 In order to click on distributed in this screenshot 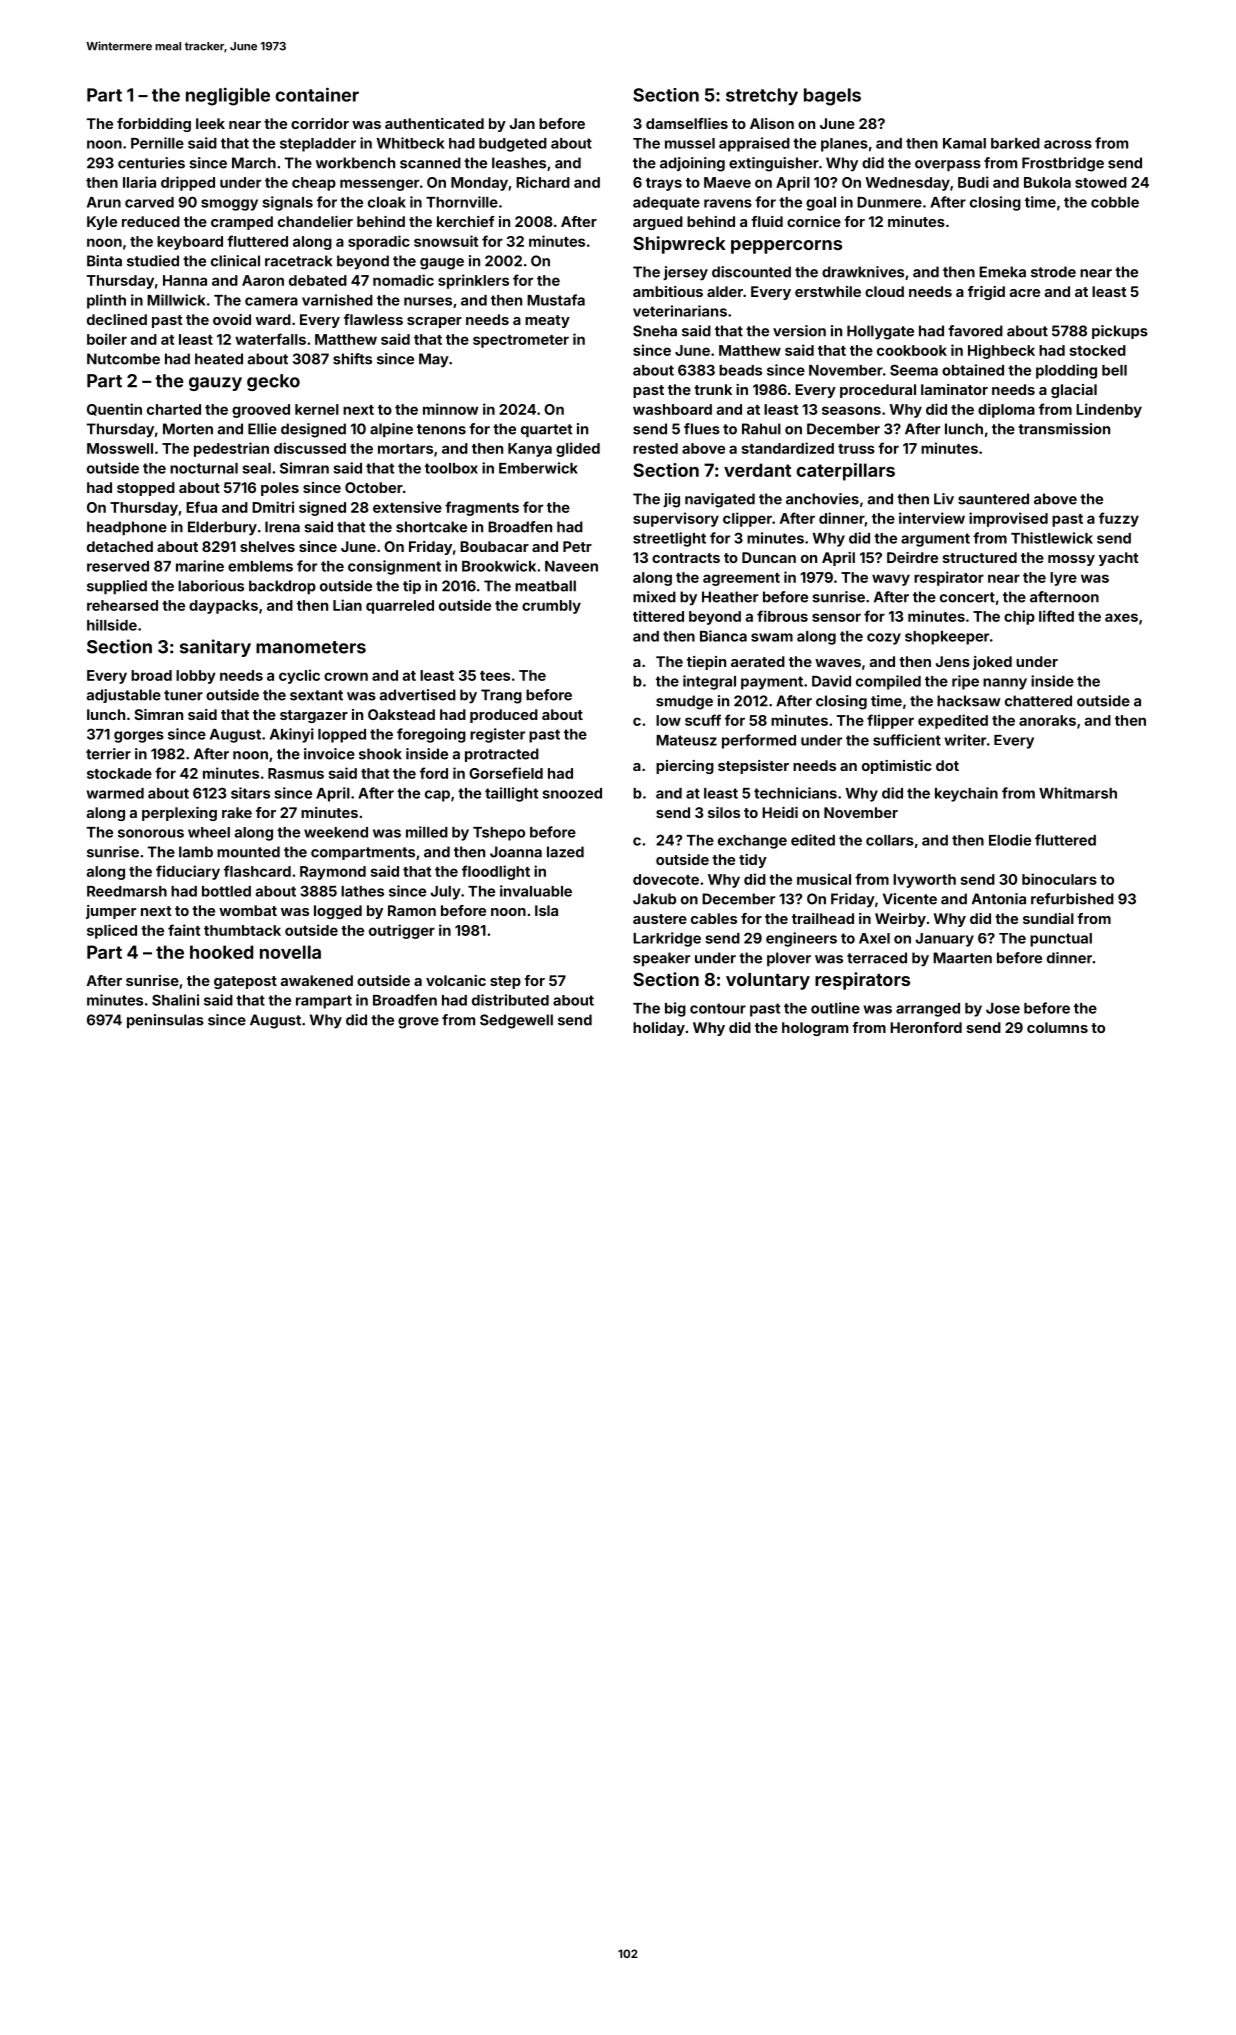, I will do `click(510, 1000)`.
